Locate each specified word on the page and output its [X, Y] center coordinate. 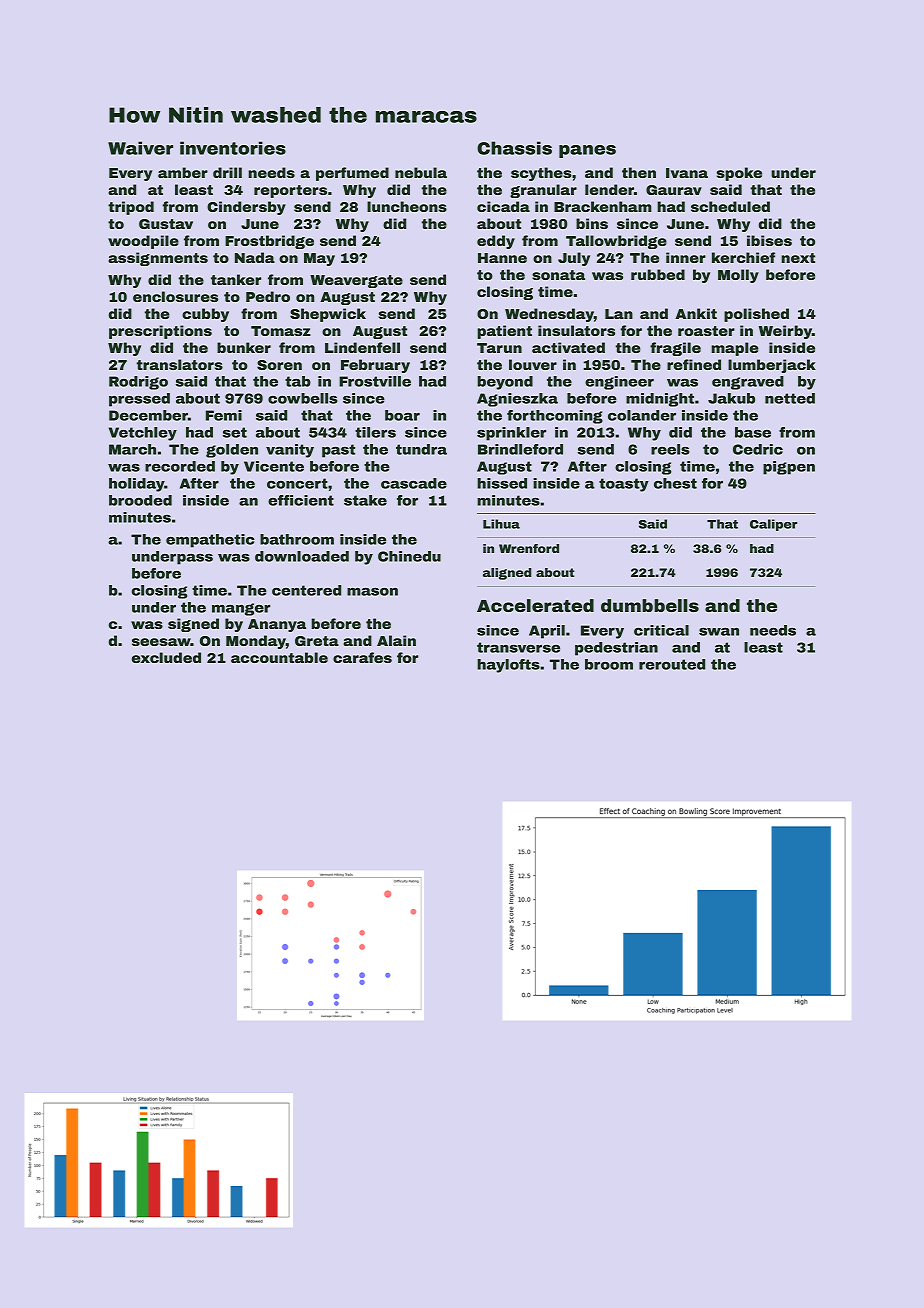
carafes [362, 657]
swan [719, 632]
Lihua [501, 524]
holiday [137, 485]
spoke [739, 174]
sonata [558, 275]
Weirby [785, 332]
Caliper [773, 525]
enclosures [175, 296]
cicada [503, 206]
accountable [279, 657]
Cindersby [246, 208]
